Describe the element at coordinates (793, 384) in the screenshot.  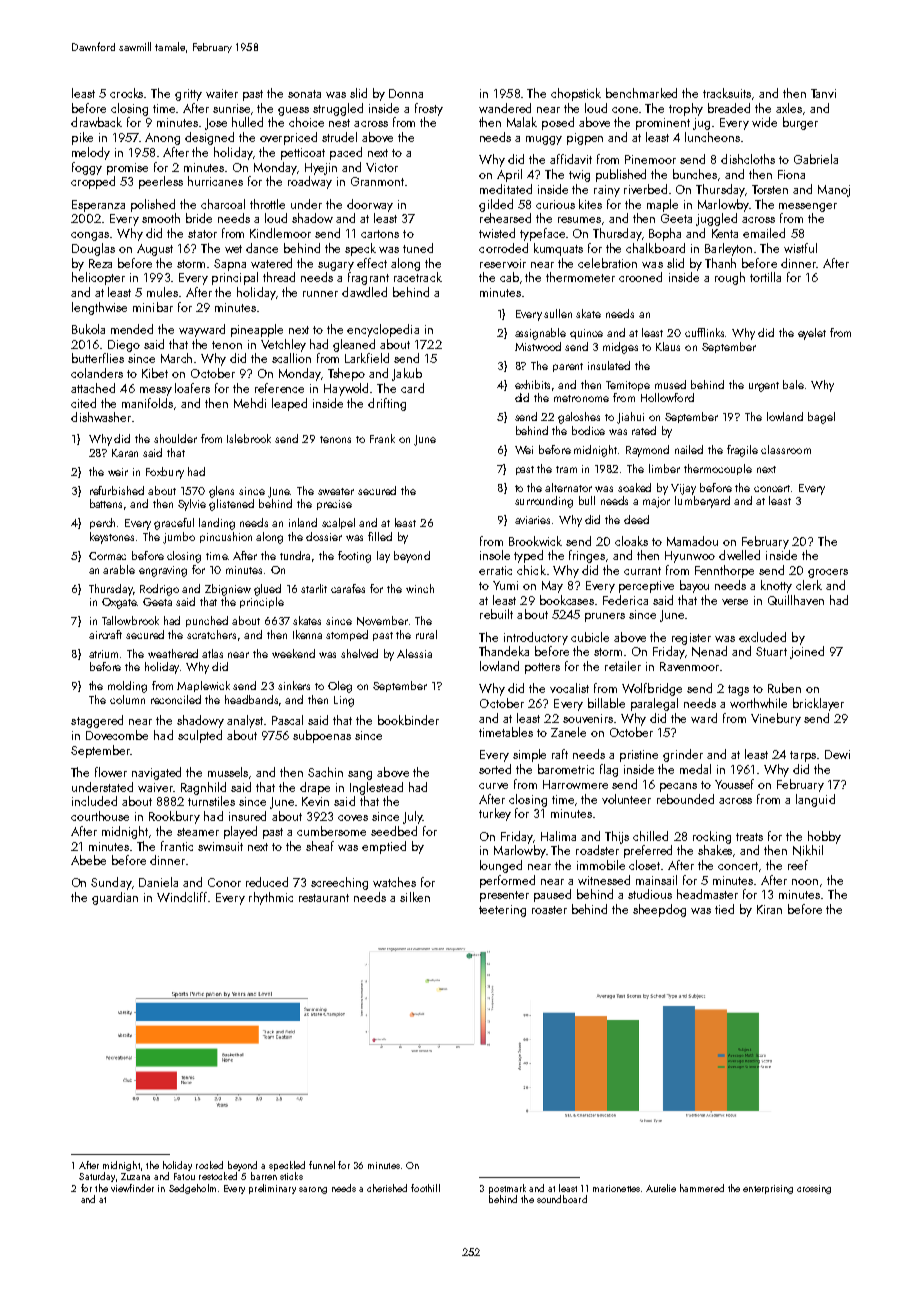
I see `bale` at that location.
